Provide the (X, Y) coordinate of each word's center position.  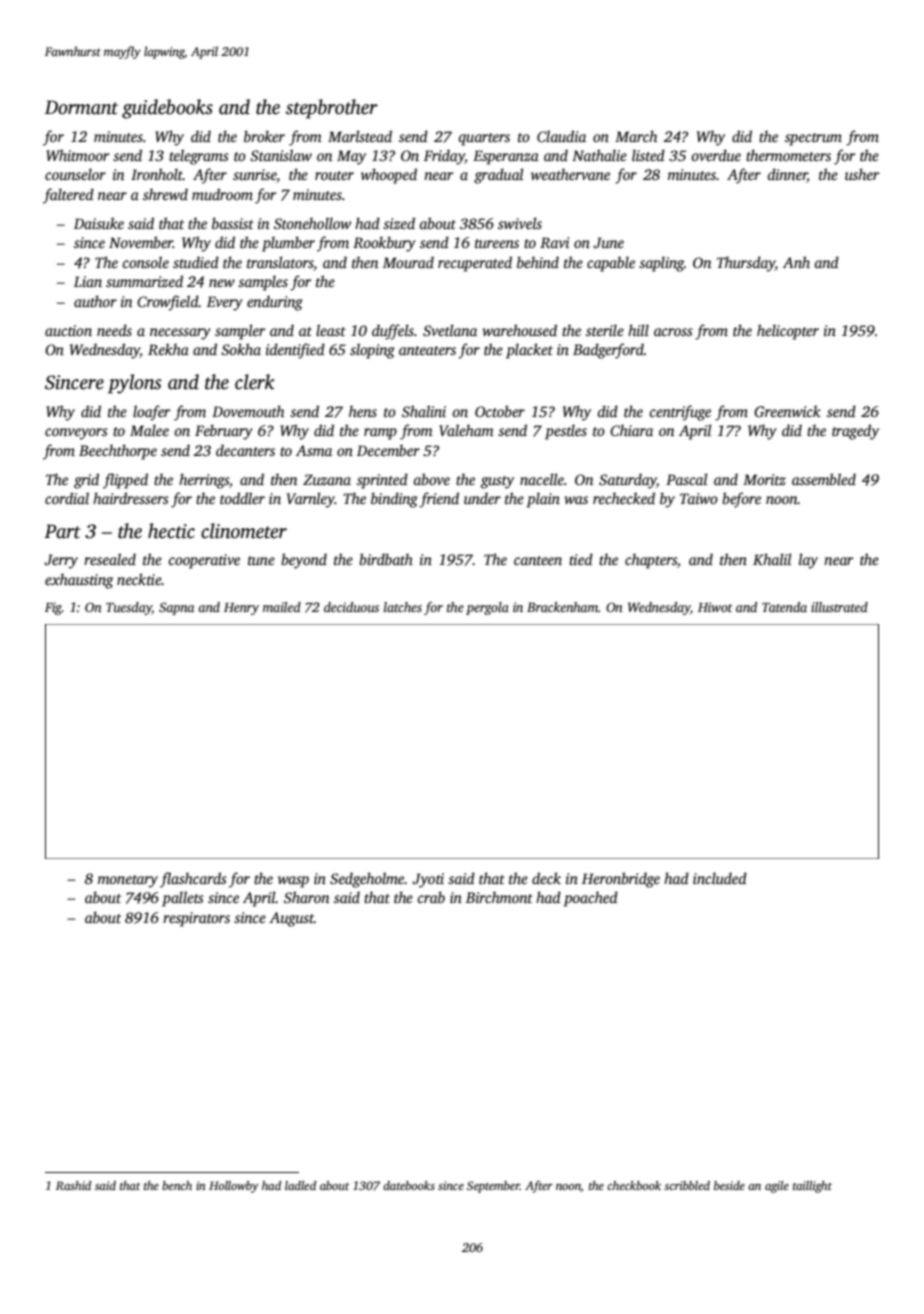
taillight (812, 1187)
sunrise (255, 176)
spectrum (813, 139)
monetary (128, 881)
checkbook (634, 1185)
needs (114, 330)
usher (862, 174)
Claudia (561, 136)
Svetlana (450, 330)
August (291, 919)
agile (777, 1187)
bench (177, 1185)
